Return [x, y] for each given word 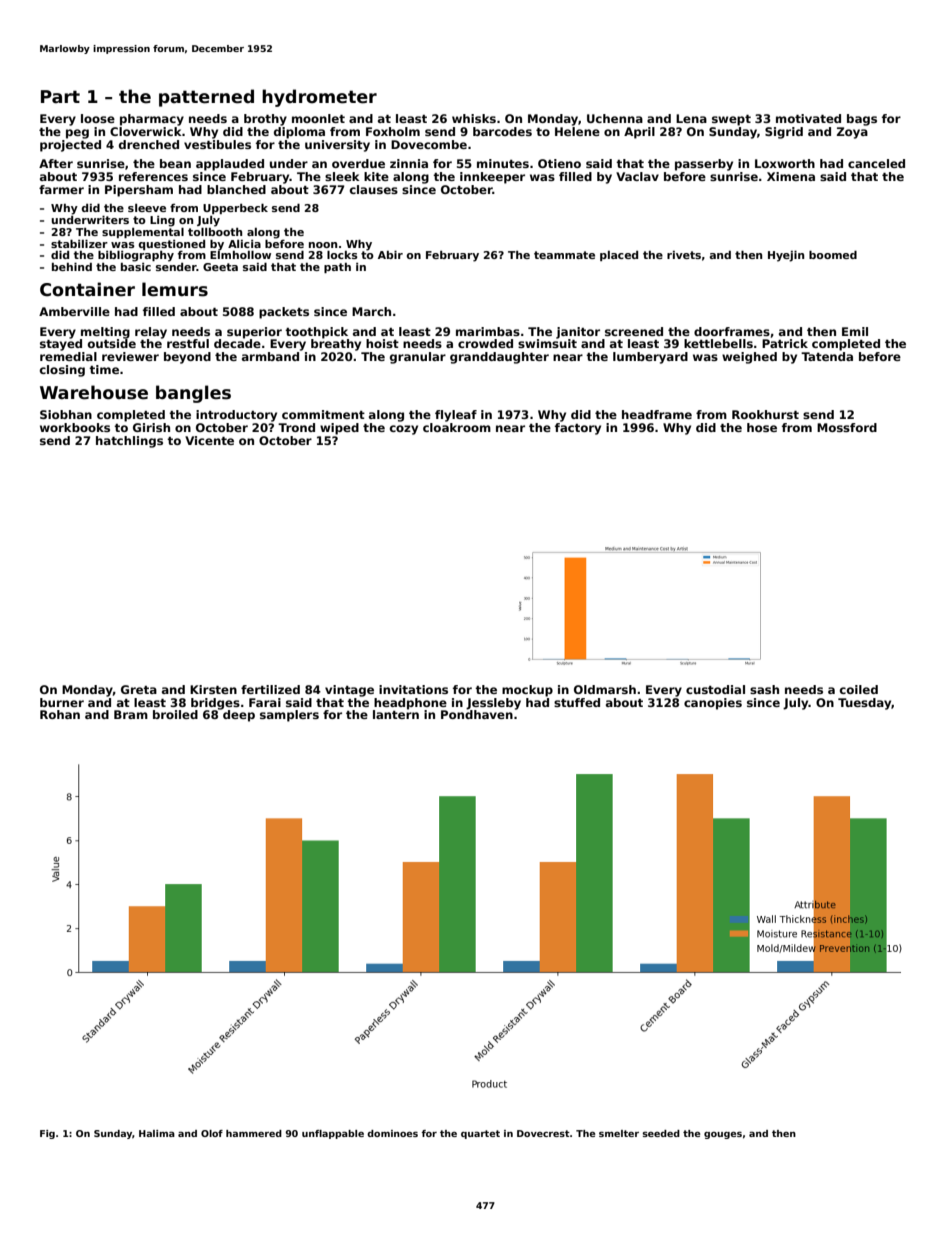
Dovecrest [543, 1133]
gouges [723, 1135]
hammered [254, 1133]
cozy [404, 430]
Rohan [60, 714]
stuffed [577, 702]
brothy [265, 120]
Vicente [209, 440]
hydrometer [319, 98]
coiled [859, 689]
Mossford [847, 427]
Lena [691, 118]
